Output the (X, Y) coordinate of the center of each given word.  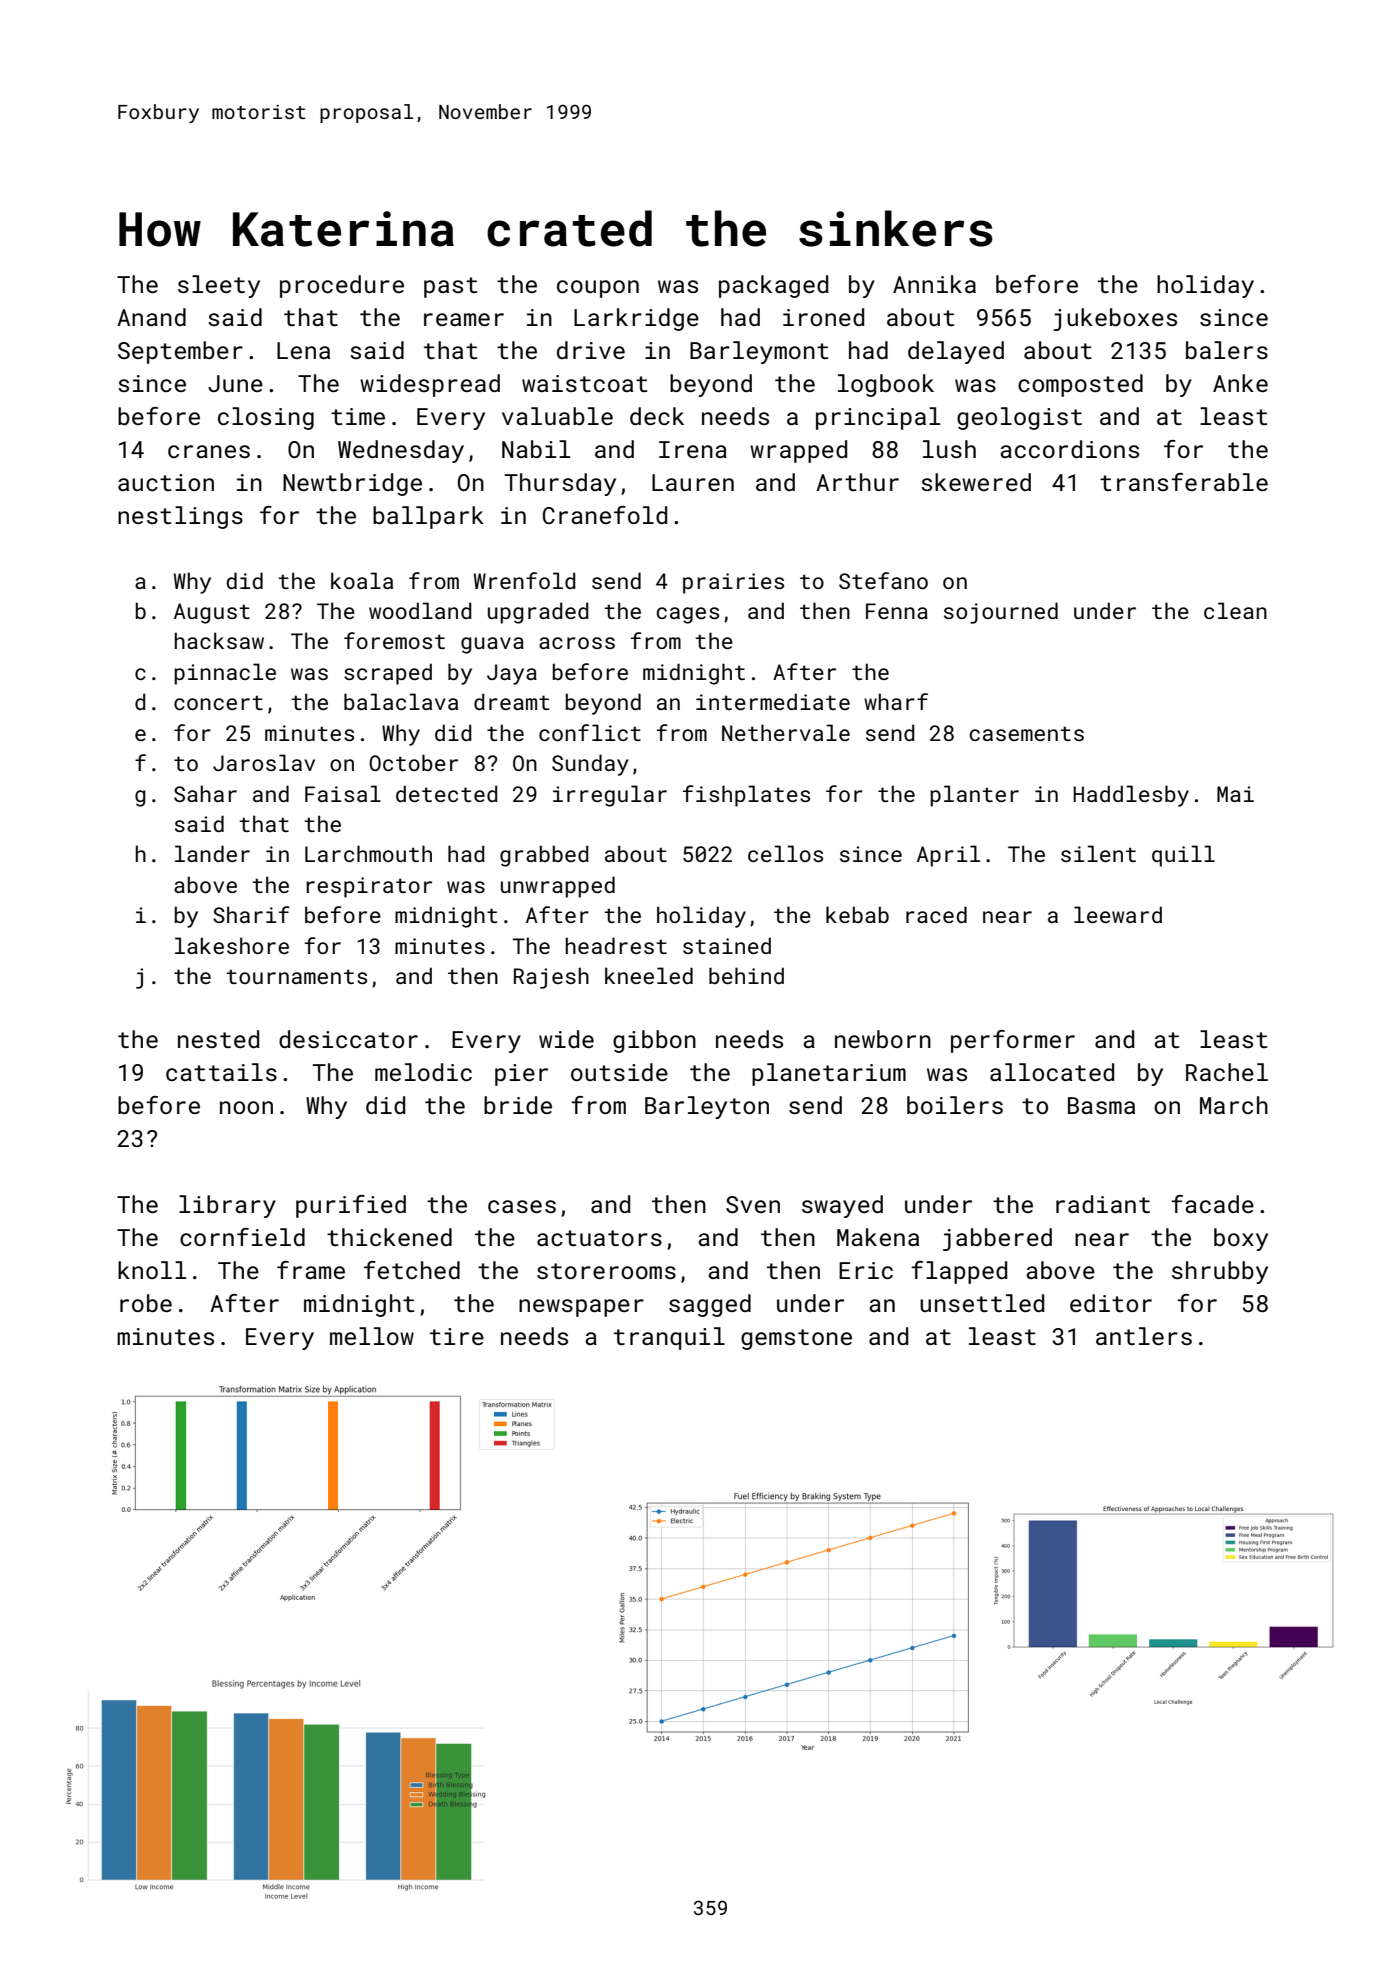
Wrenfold (525, 580)
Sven (753, 1204)
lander (212, 853)
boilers (955, 1105)
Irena (693, 449)
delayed (956, 352)
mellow (372, 1336)
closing (266, 418)
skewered (976, 482)
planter (974, 796)
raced (936, 914)
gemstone (796, 1339)
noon (246, 1107)
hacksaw (219, 640)
